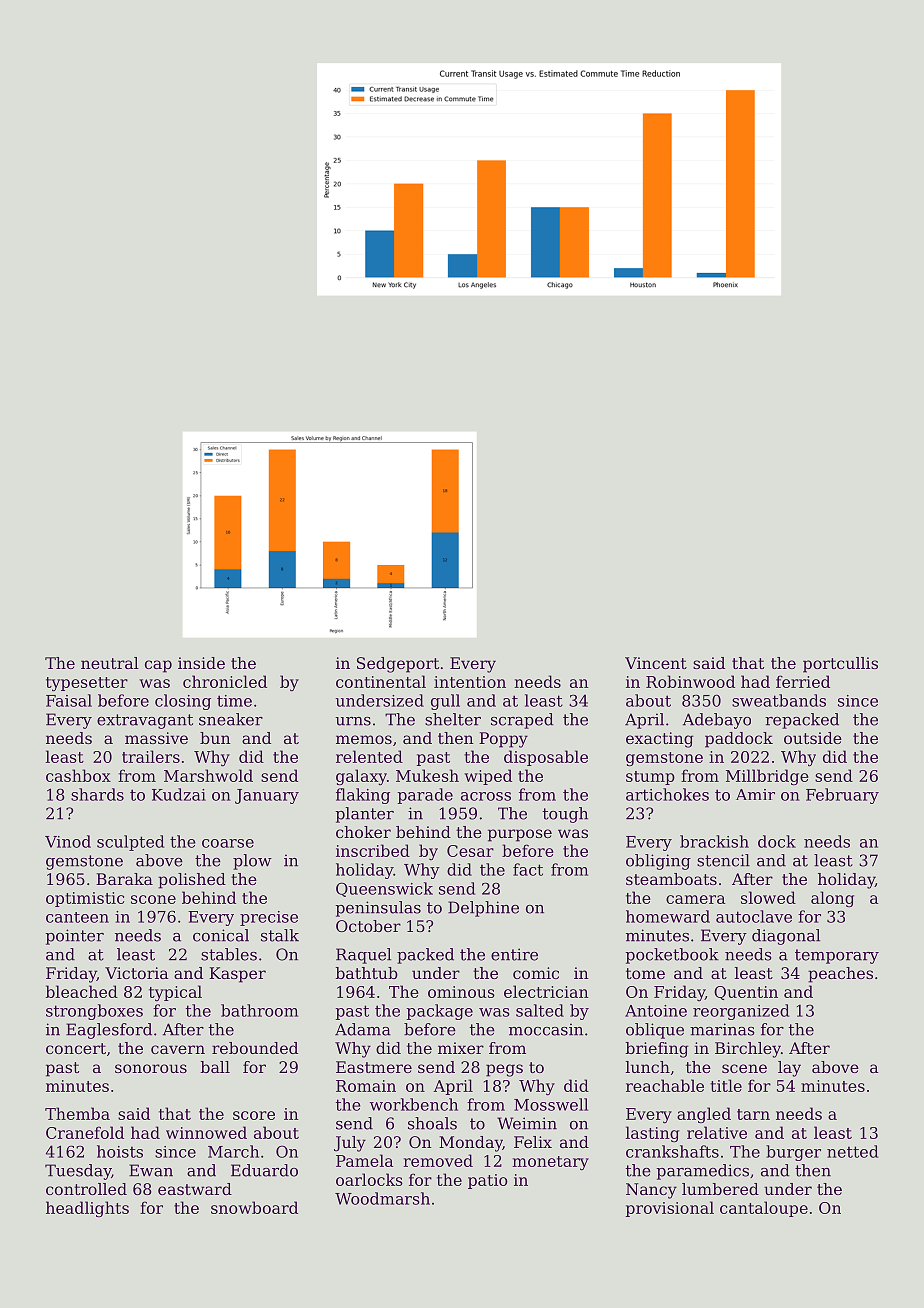 Image resolution: width=924 pixels, height=1308 pixels. I want to click on controlled, so click(86, 1189).
